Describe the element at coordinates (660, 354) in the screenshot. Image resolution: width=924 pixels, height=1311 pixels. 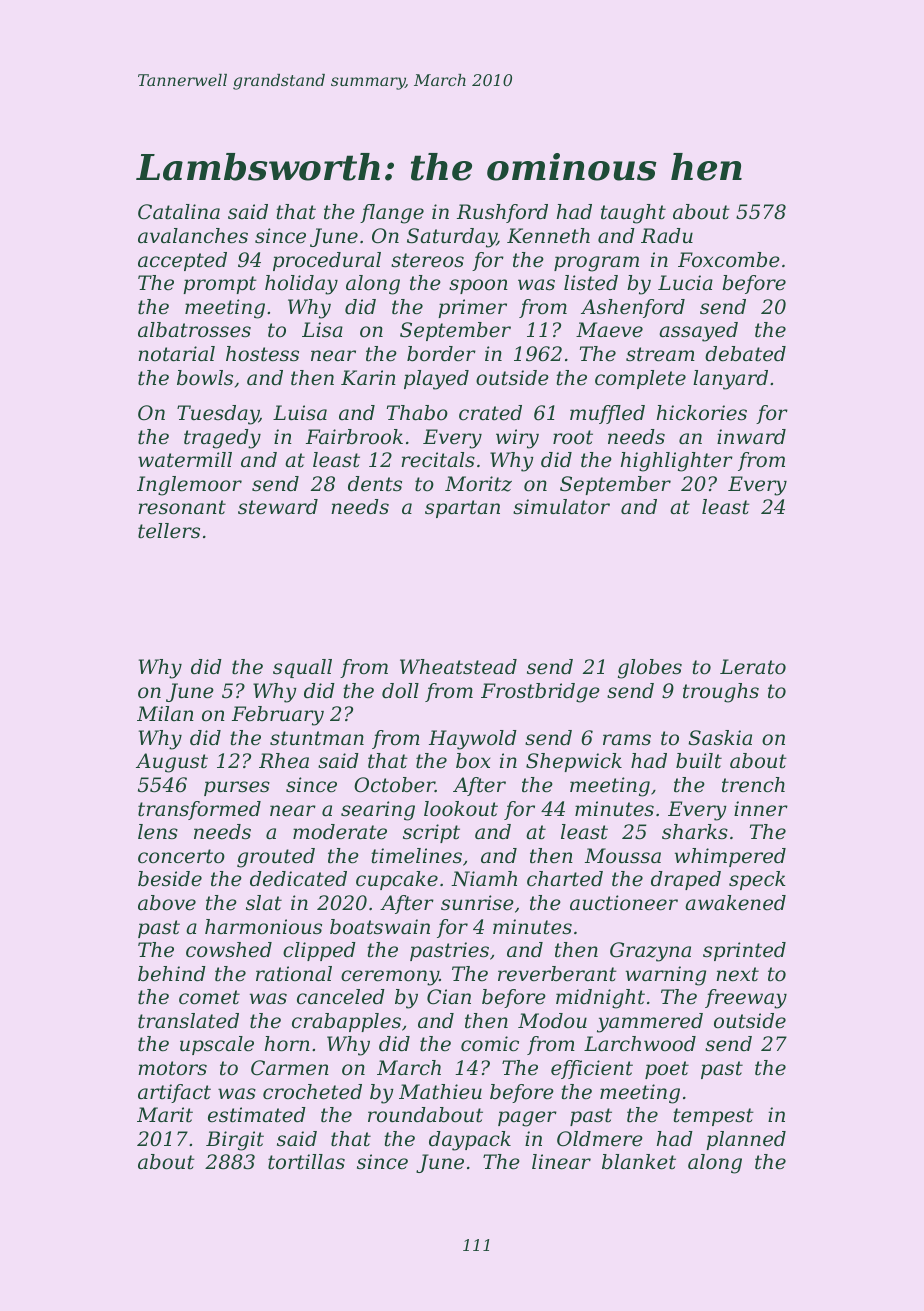
I see `stream` at that location.
